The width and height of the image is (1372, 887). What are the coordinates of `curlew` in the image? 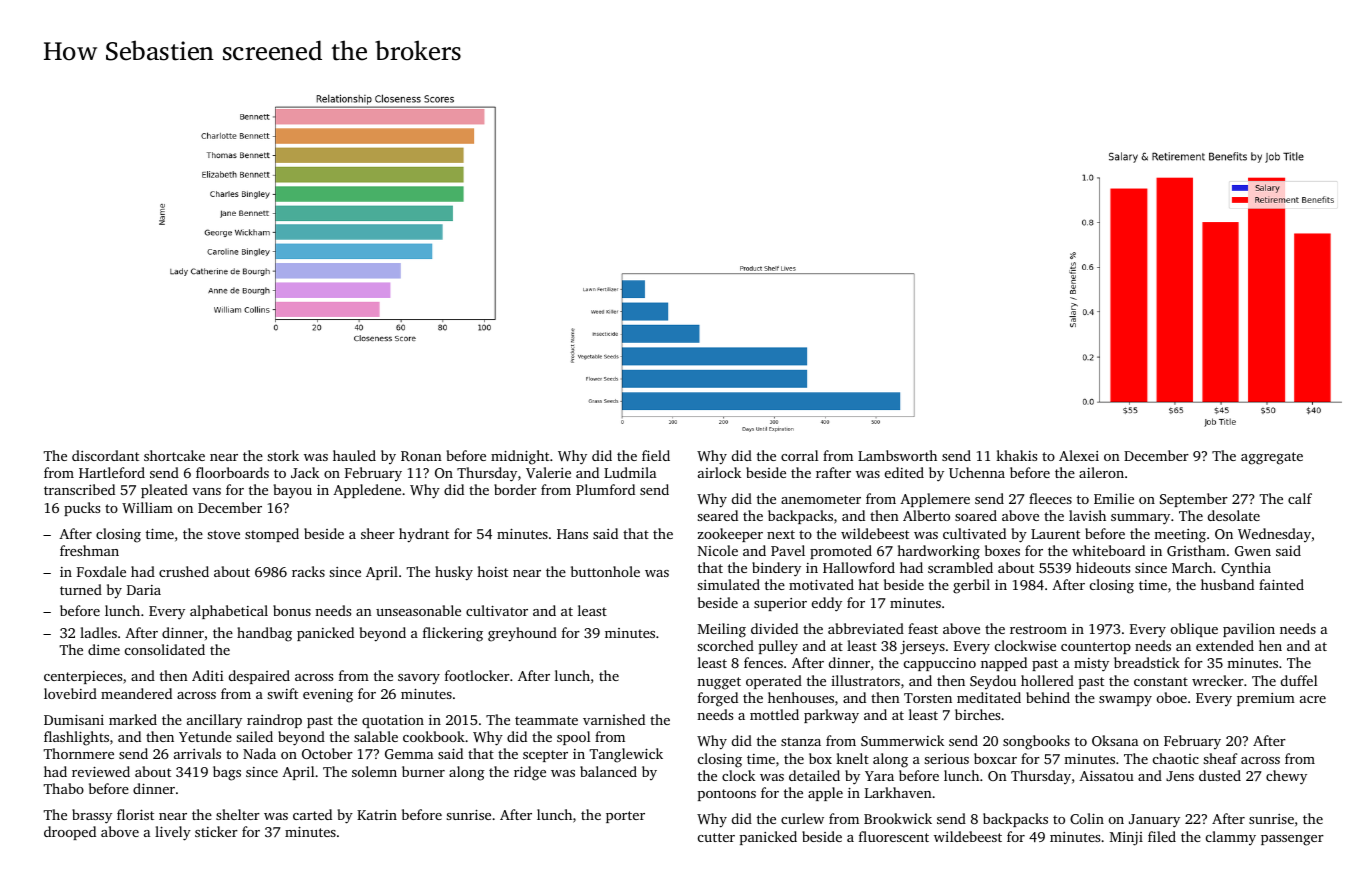 It's located at (802, 818).
